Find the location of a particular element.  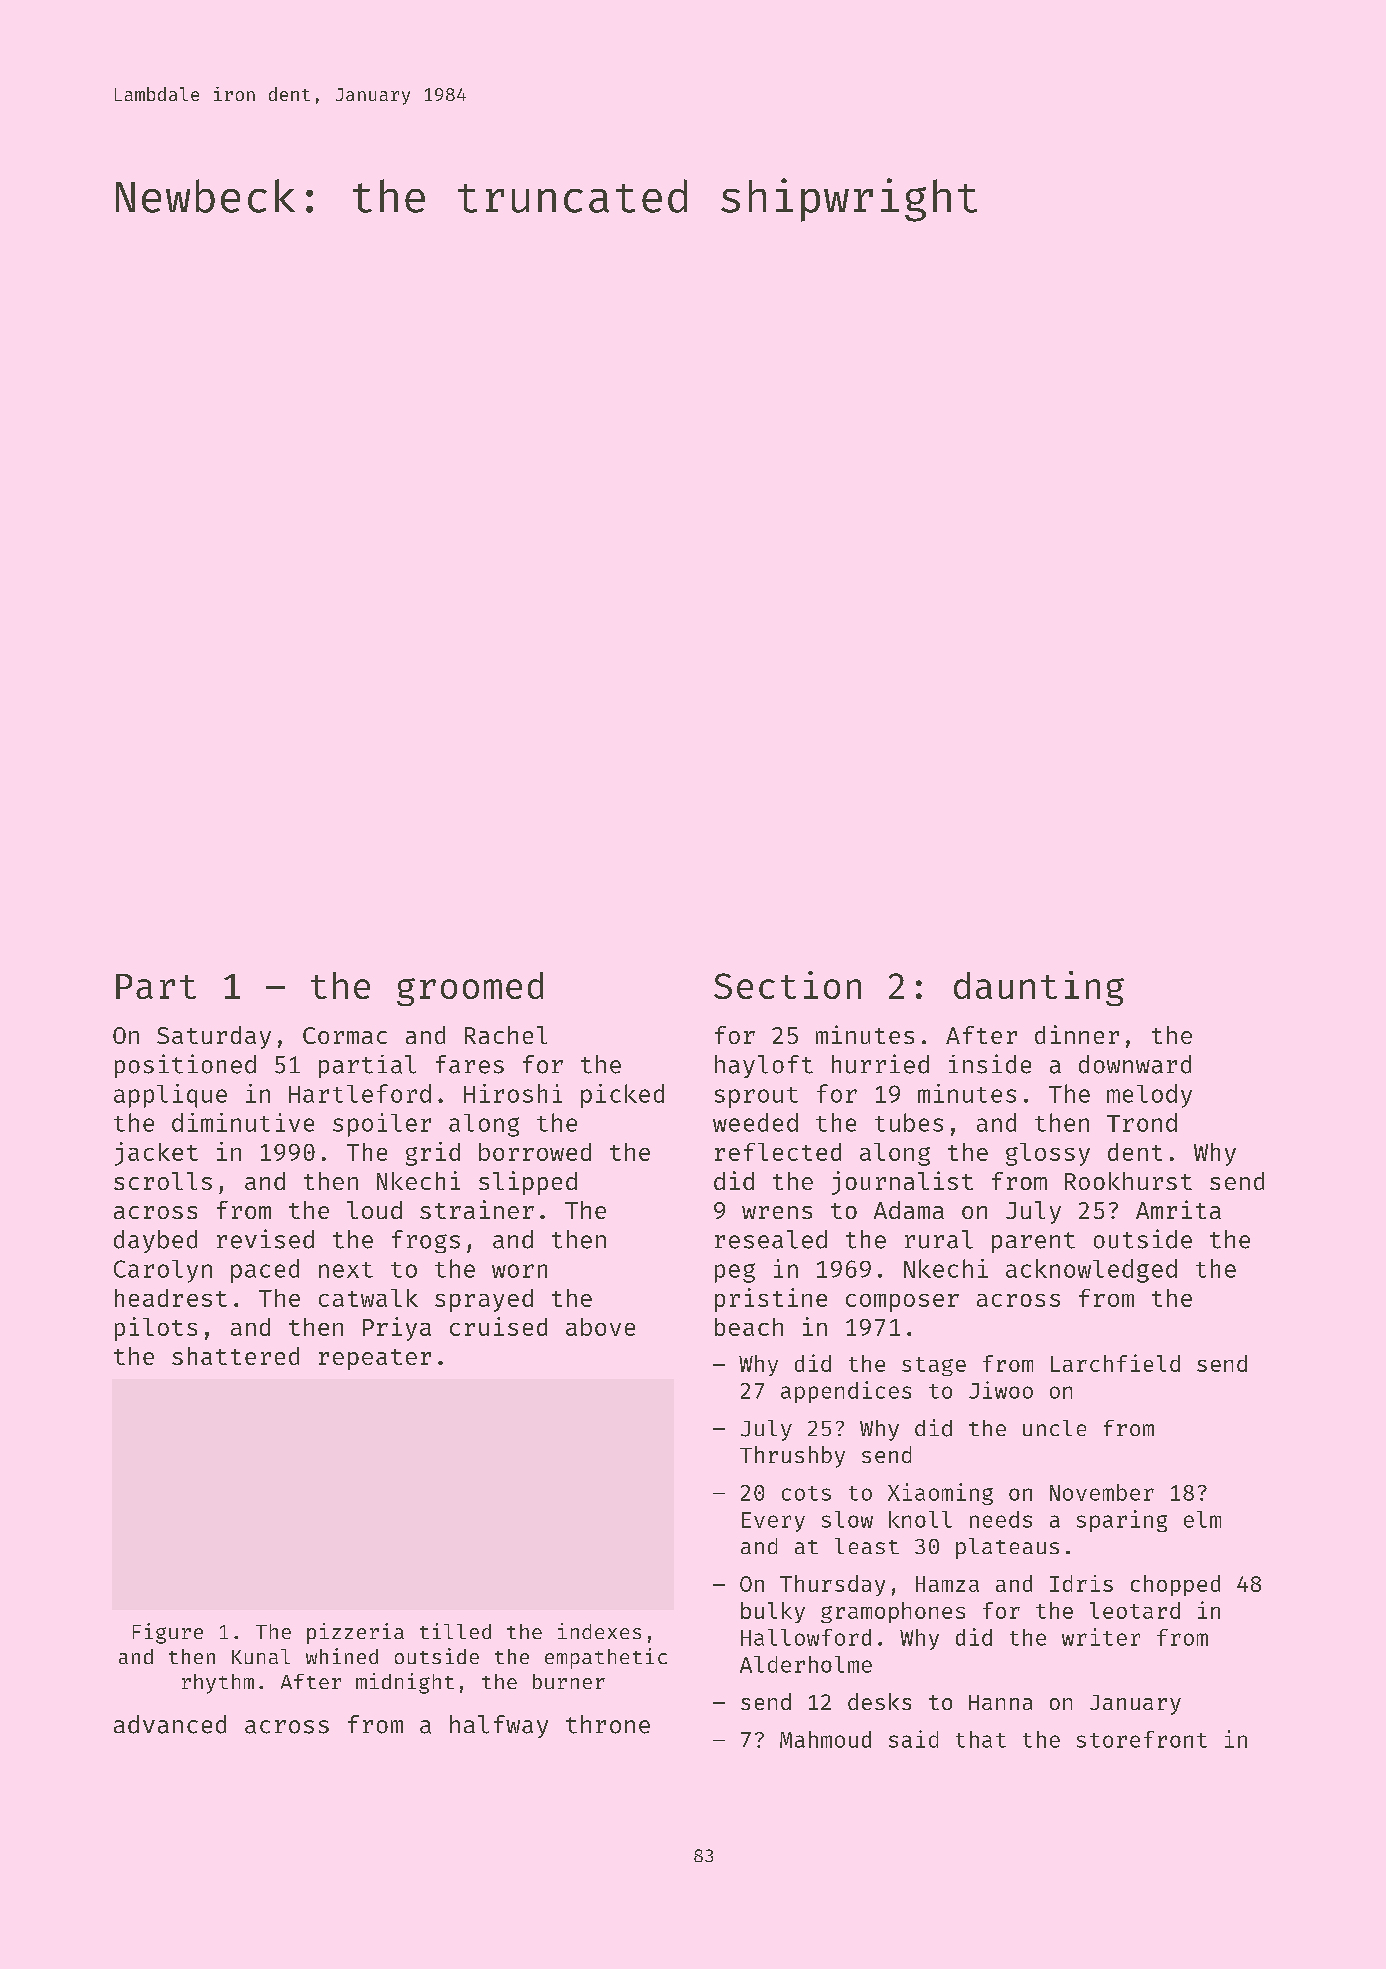

frogs is located at coordinates (426, 1241).
